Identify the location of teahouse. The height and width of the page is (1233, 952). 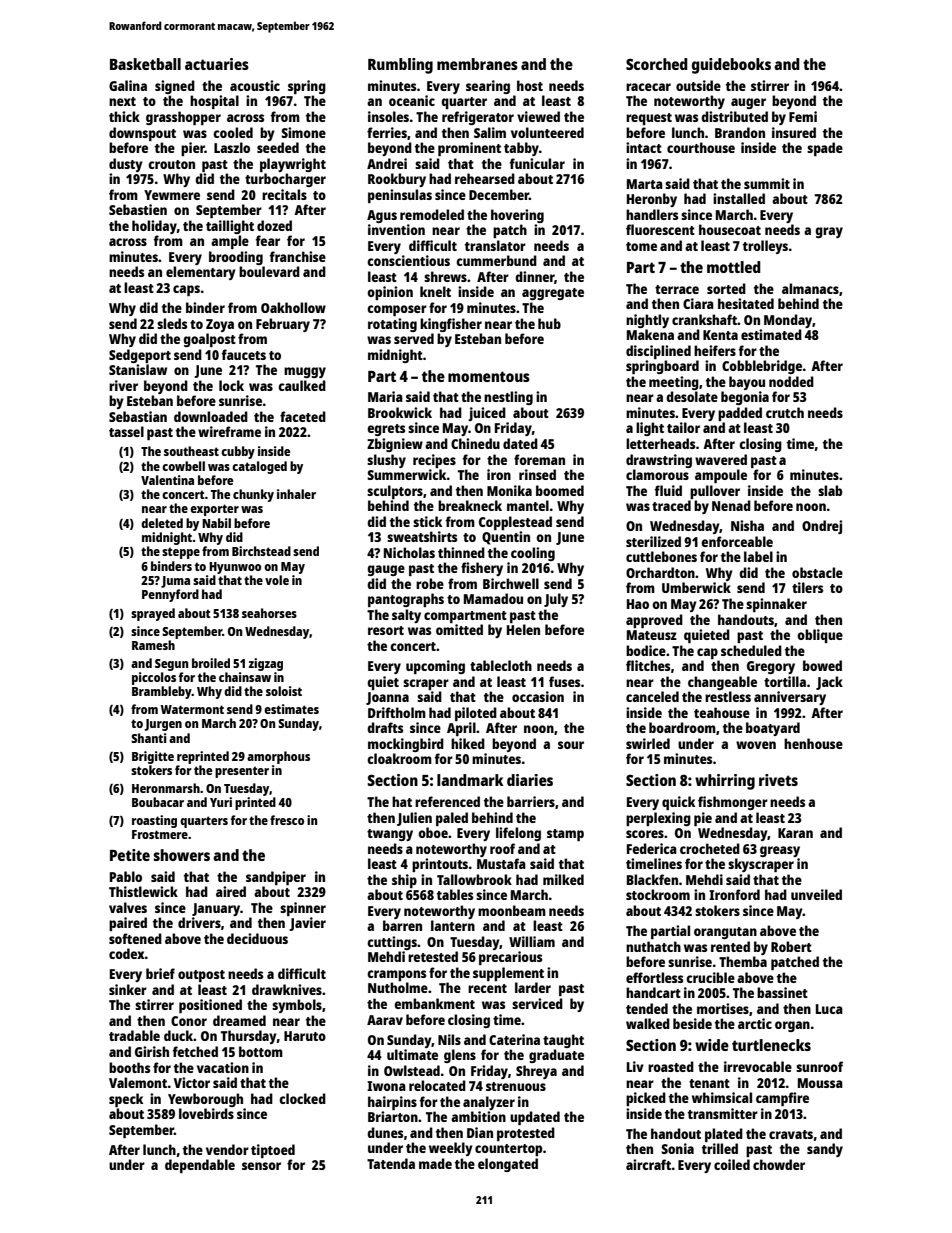
(722, 712).
